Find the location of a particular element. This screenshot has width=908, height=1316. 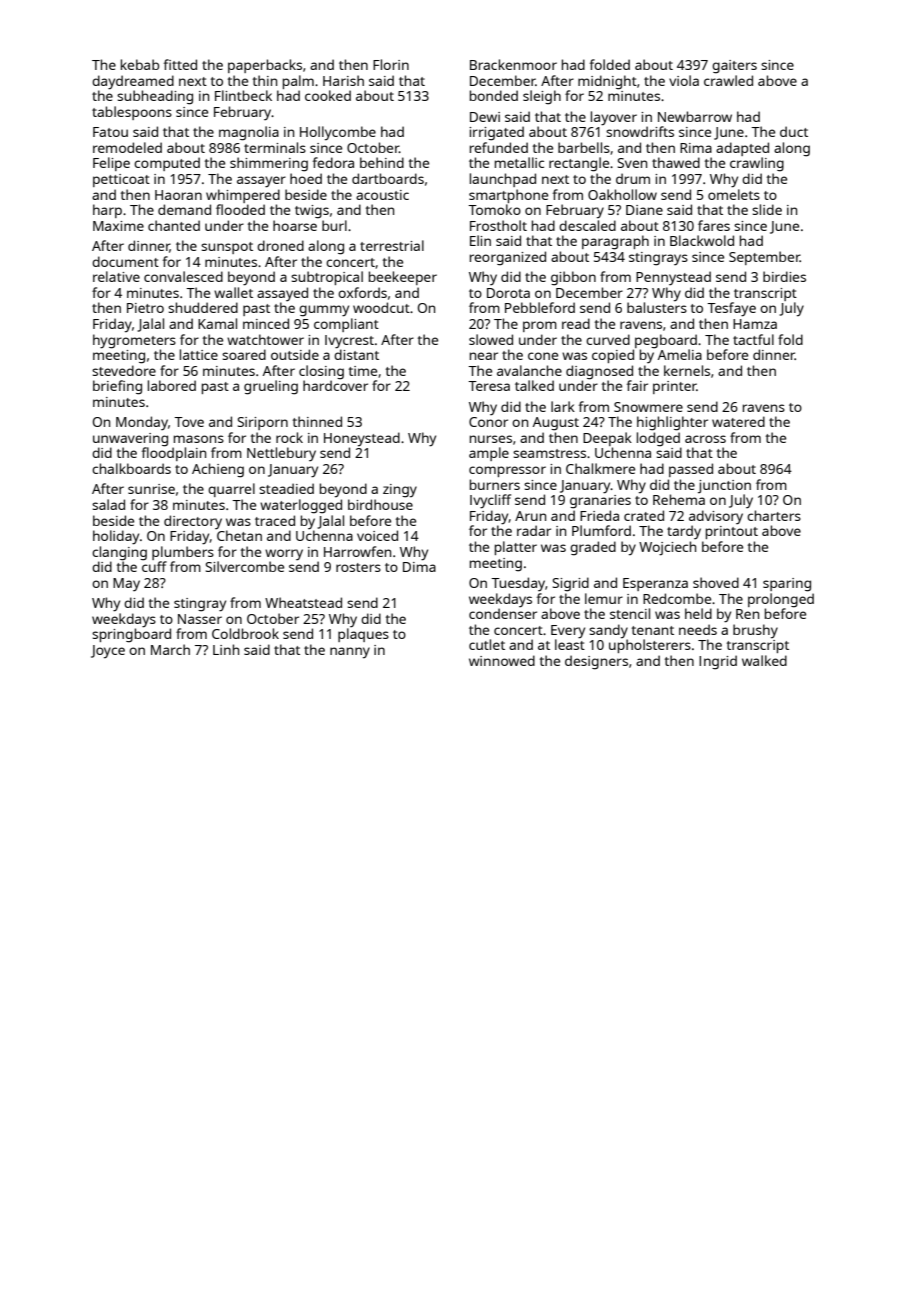

tactful is located at coordinates (753, 339).
